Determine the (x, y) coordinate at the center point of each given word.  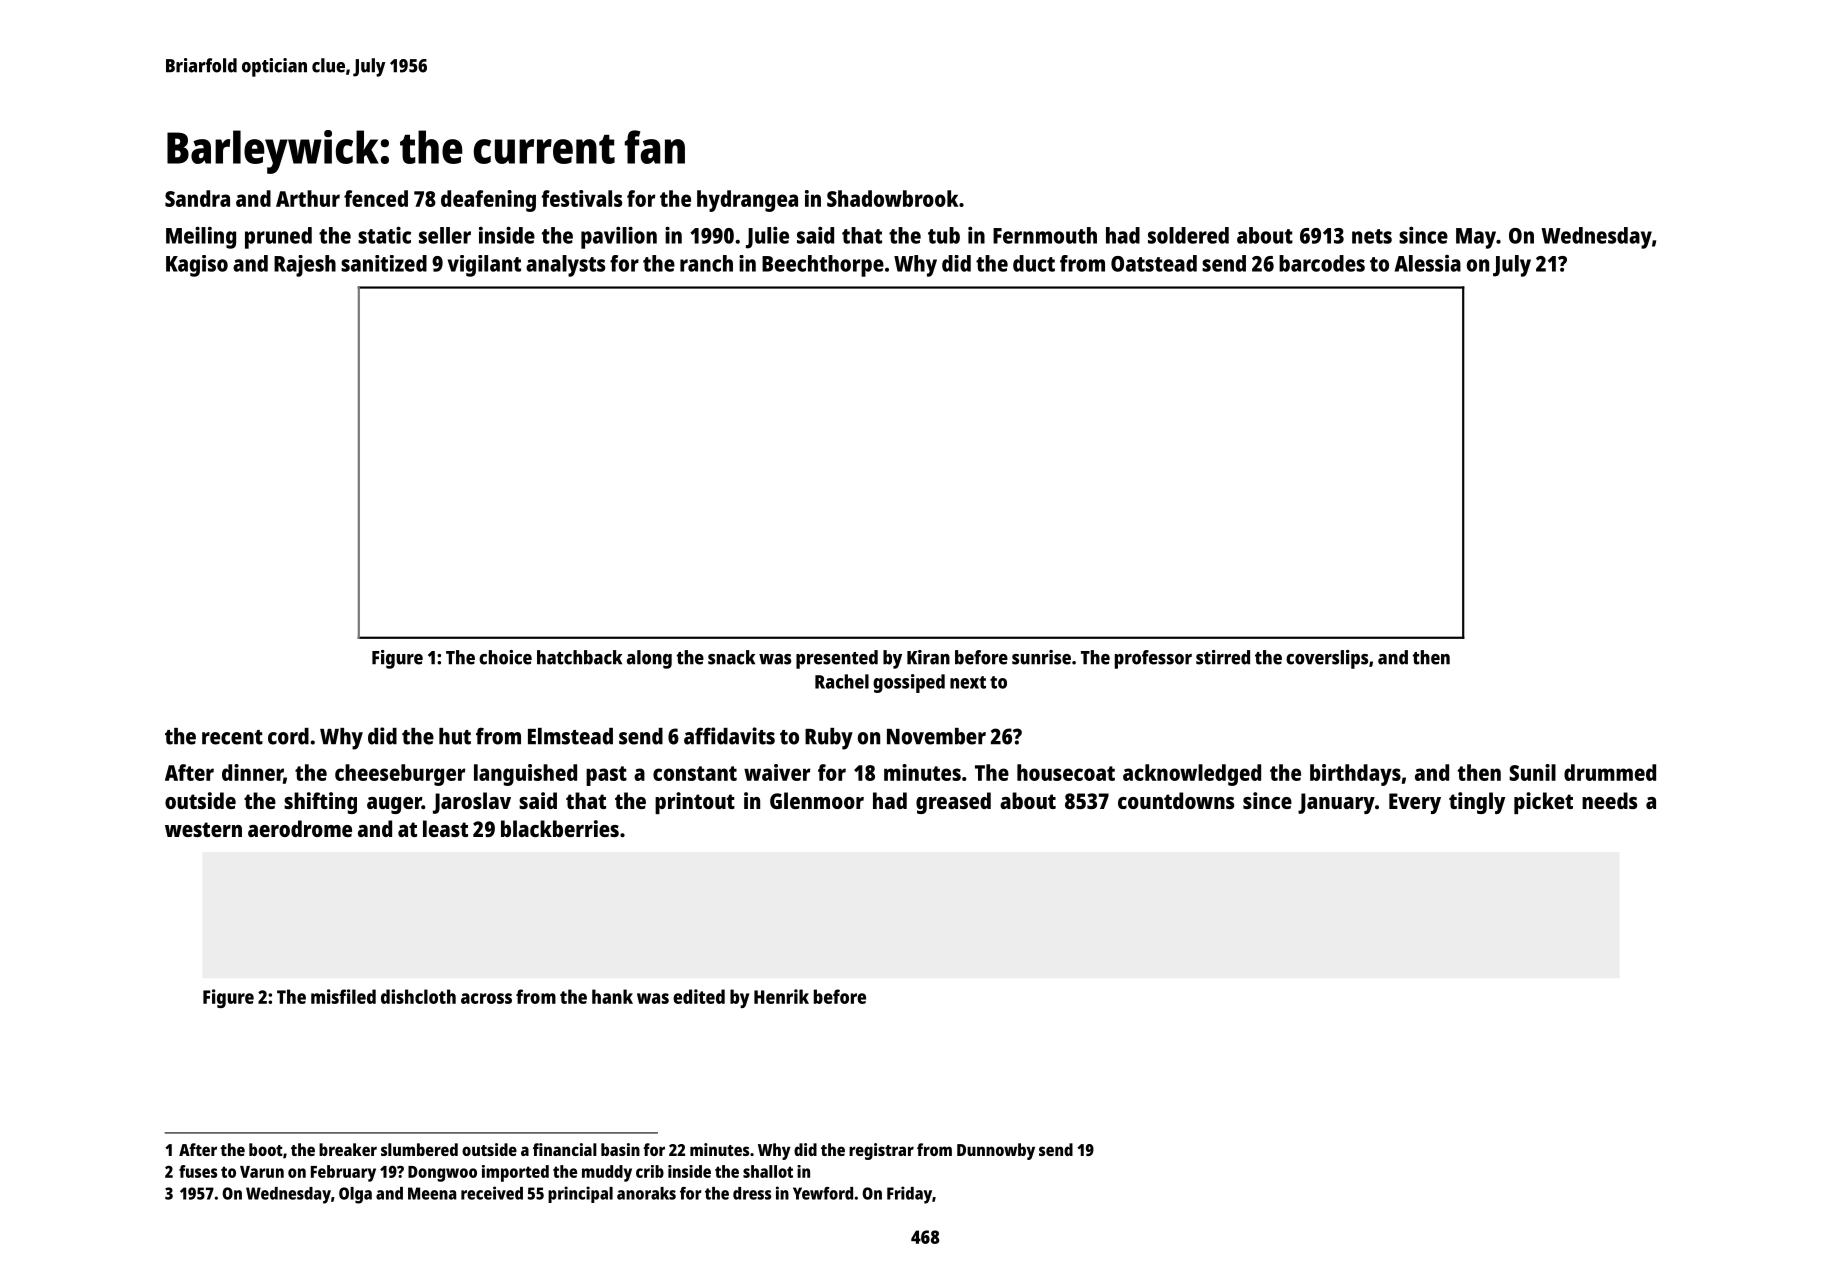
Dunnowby (996, 1151)
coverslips (1327, 659)
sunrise (1041, 657)
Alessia (1428, 263)
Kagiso (197, 266)
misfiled (343, 996)
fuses (198, 1171)
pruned (278, 238)
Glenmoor (817, 800)
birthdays (1355, 775)
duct (1034, 263)
